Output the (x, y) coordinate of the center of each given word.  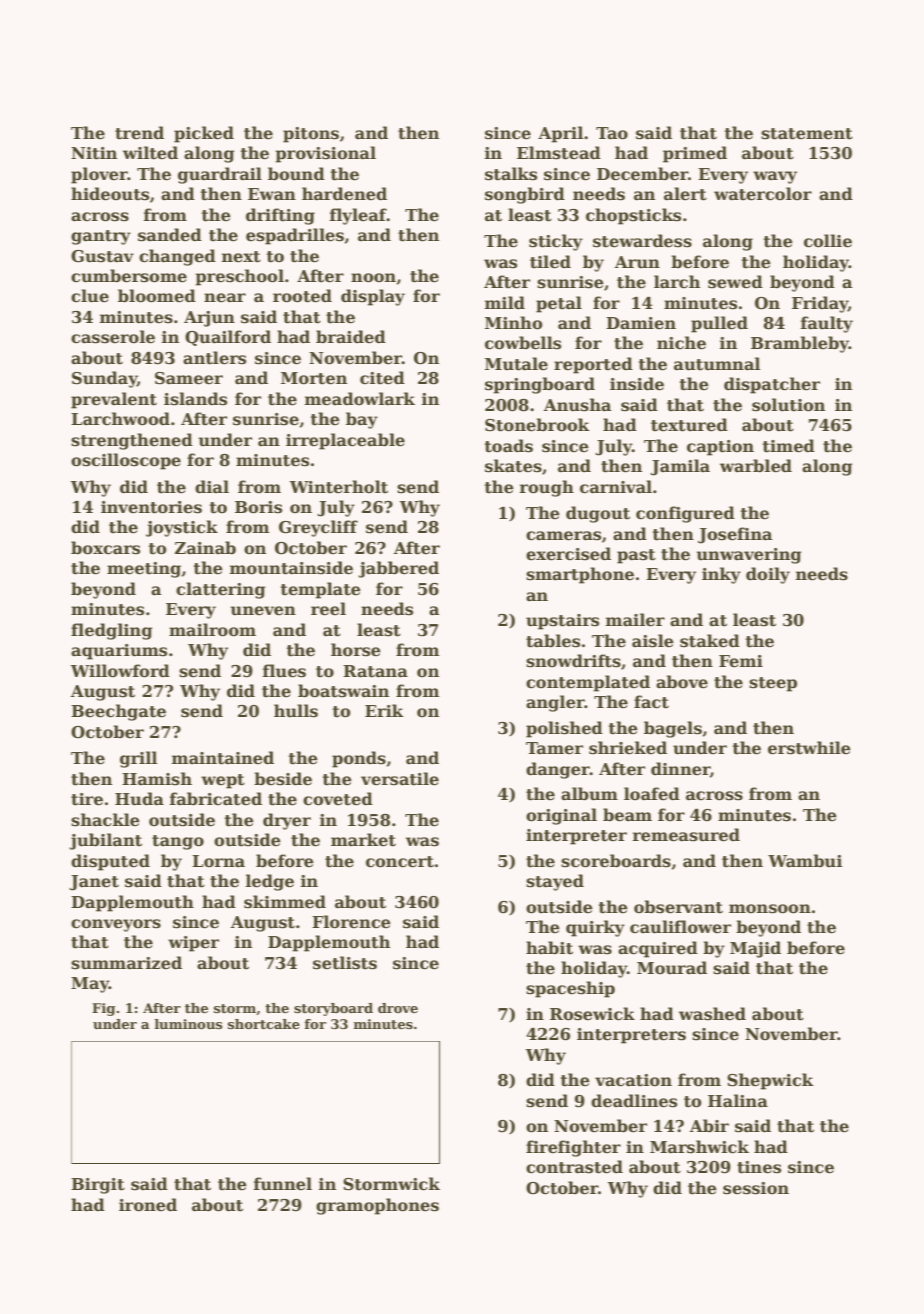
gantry (101, 237)
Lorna (218, 861)
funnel (283, 1184)
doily (768, 575)
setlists (345, 963)
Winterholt (339, 487)
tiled (550, 262)
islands (195, 399)
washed (712, 1014)
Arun (637, 262)
